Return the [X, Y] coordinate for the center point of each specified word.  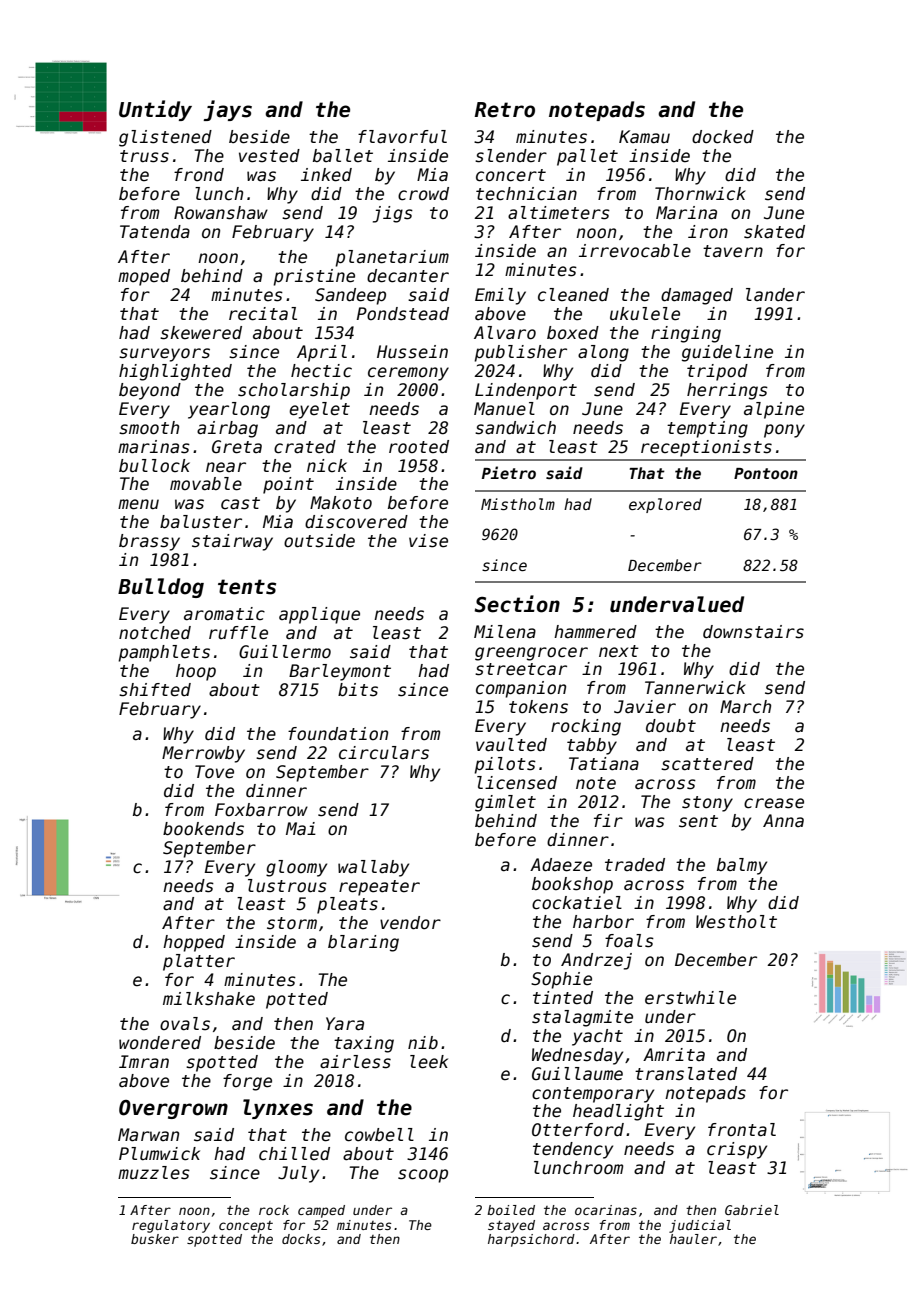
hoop [196, 672]
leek [429, 1062]
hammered [595, 632]
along [603, 353]
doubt [671, 726]
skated [774, 232]
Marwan [148, 1135]
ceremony [408, 374]
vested [269, 156]
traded [635, 865]
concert [511, 175]
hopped [194, 943]
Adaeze [561, 865]
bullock [154, 466]
